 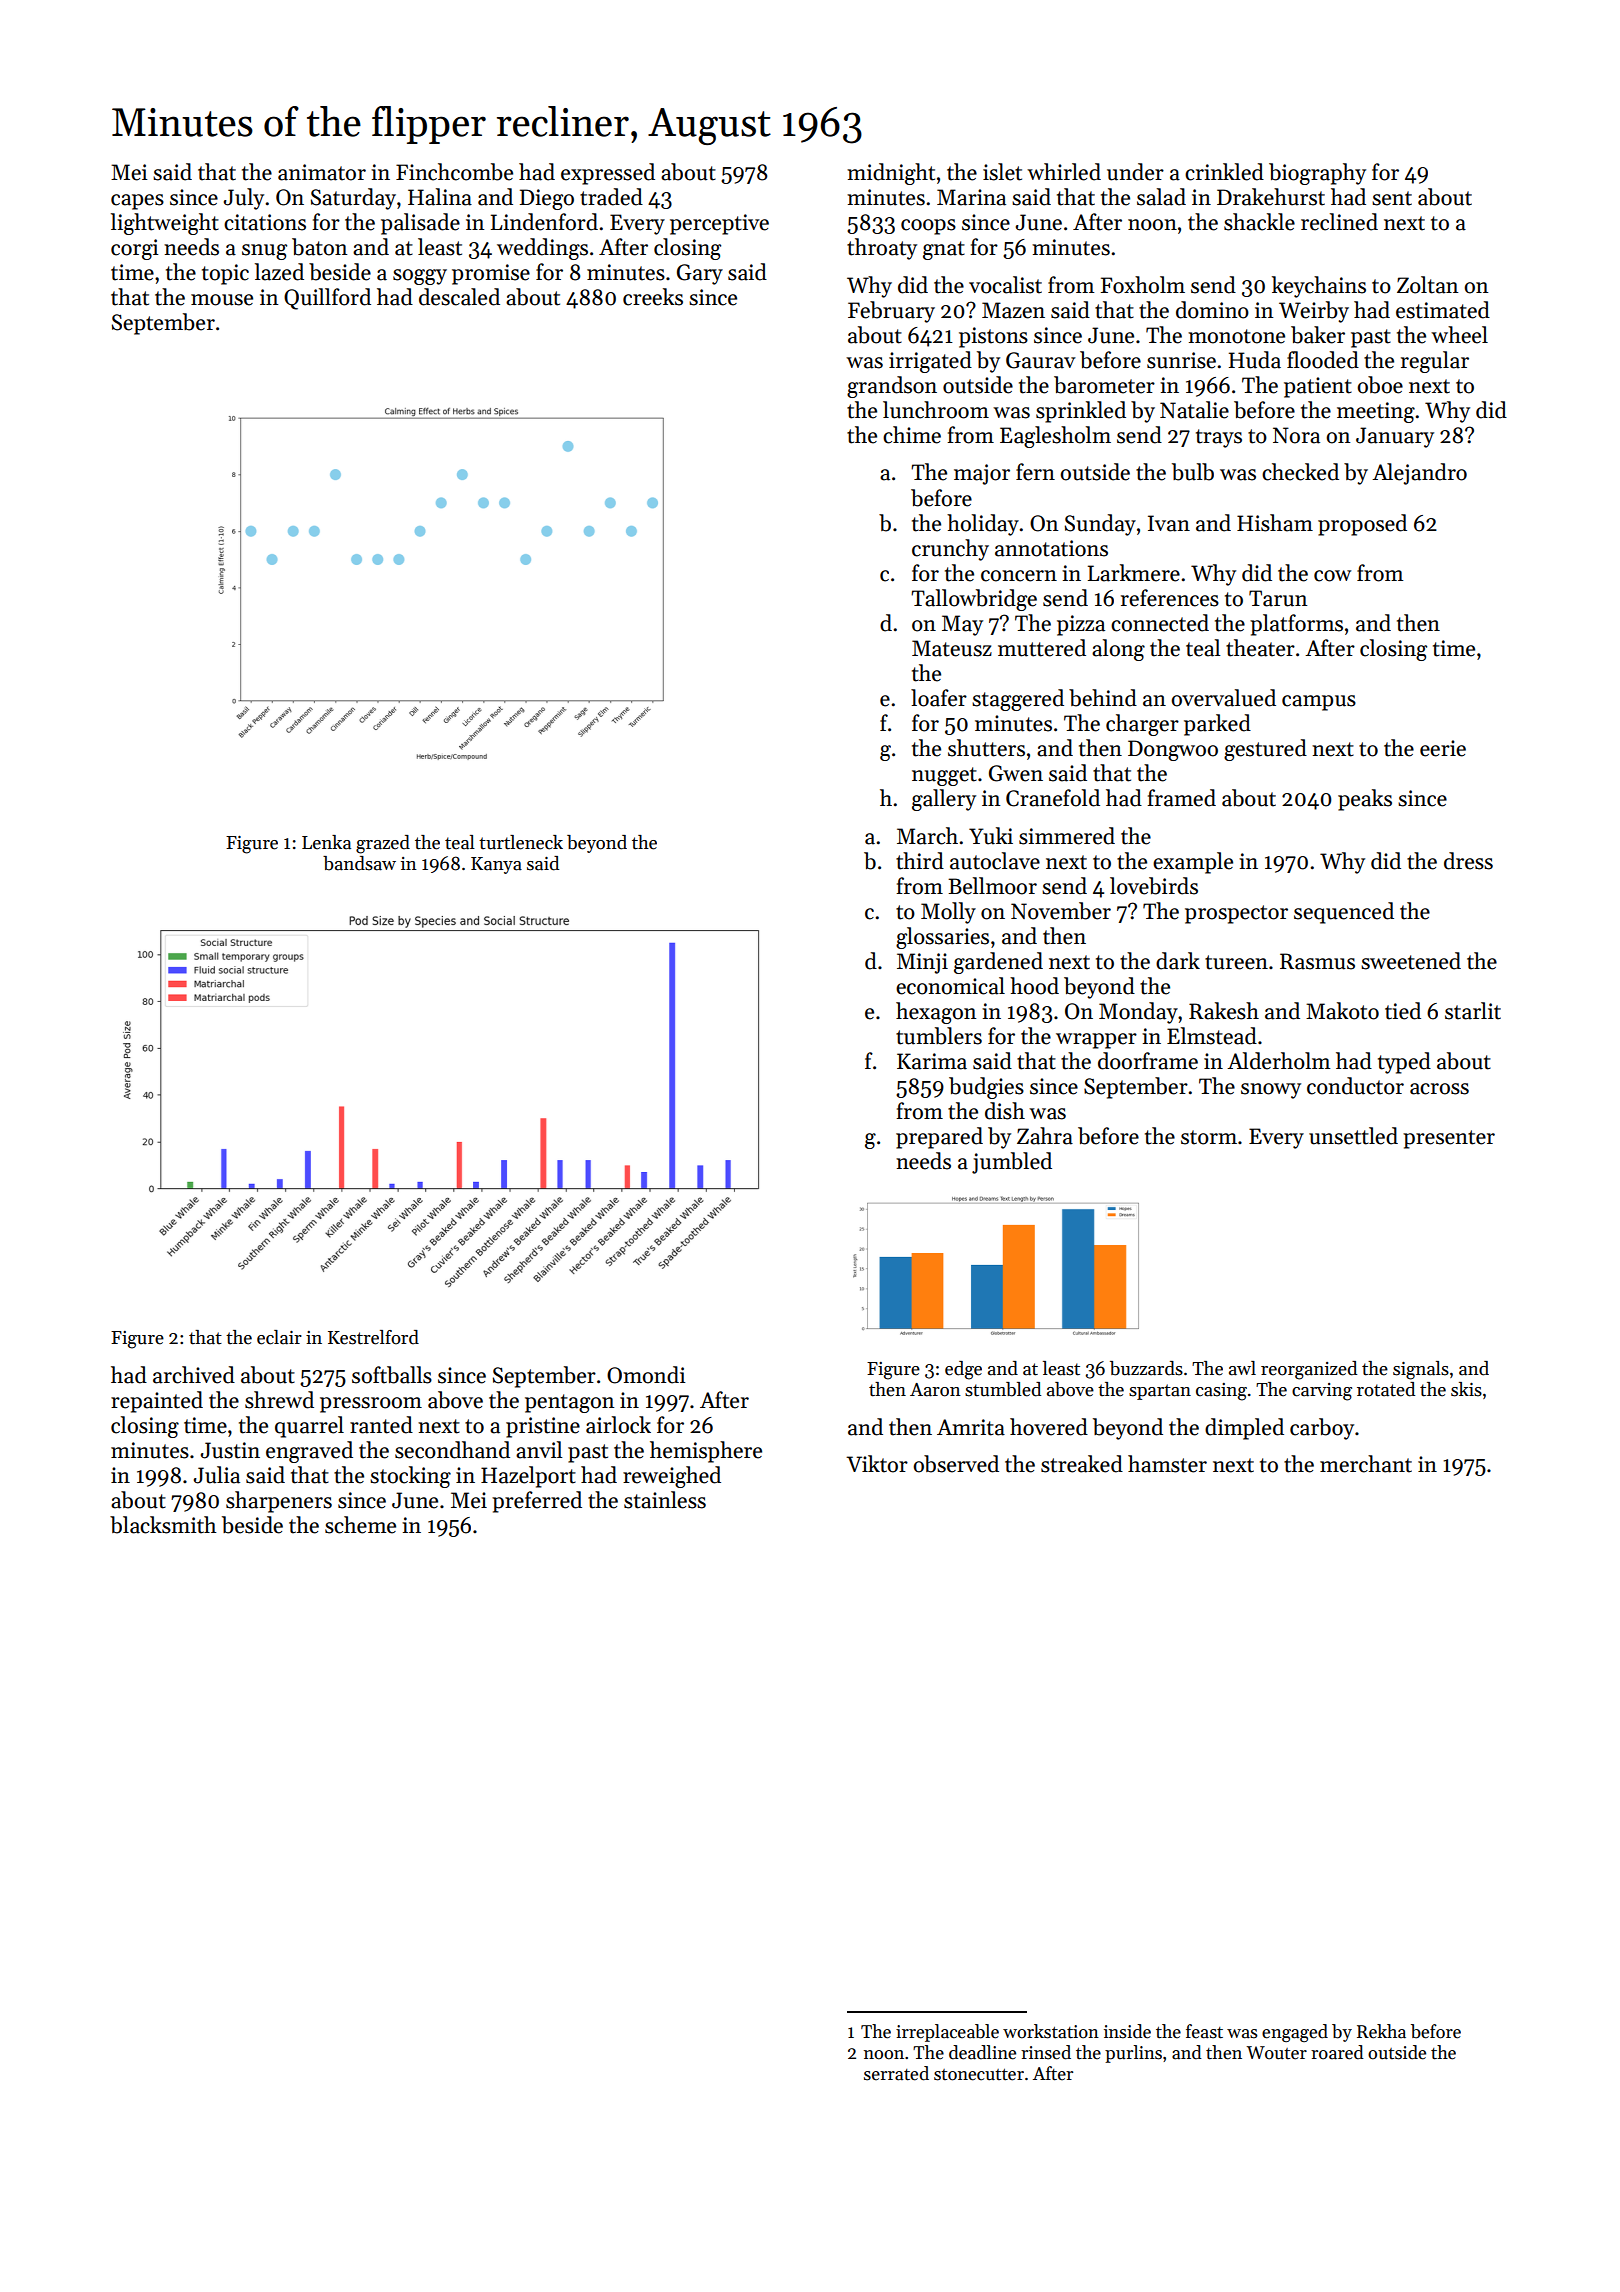 What do you see at coordinates (950, 550) in the page?
I see `crunchy` at bounding box center [950, 550].
